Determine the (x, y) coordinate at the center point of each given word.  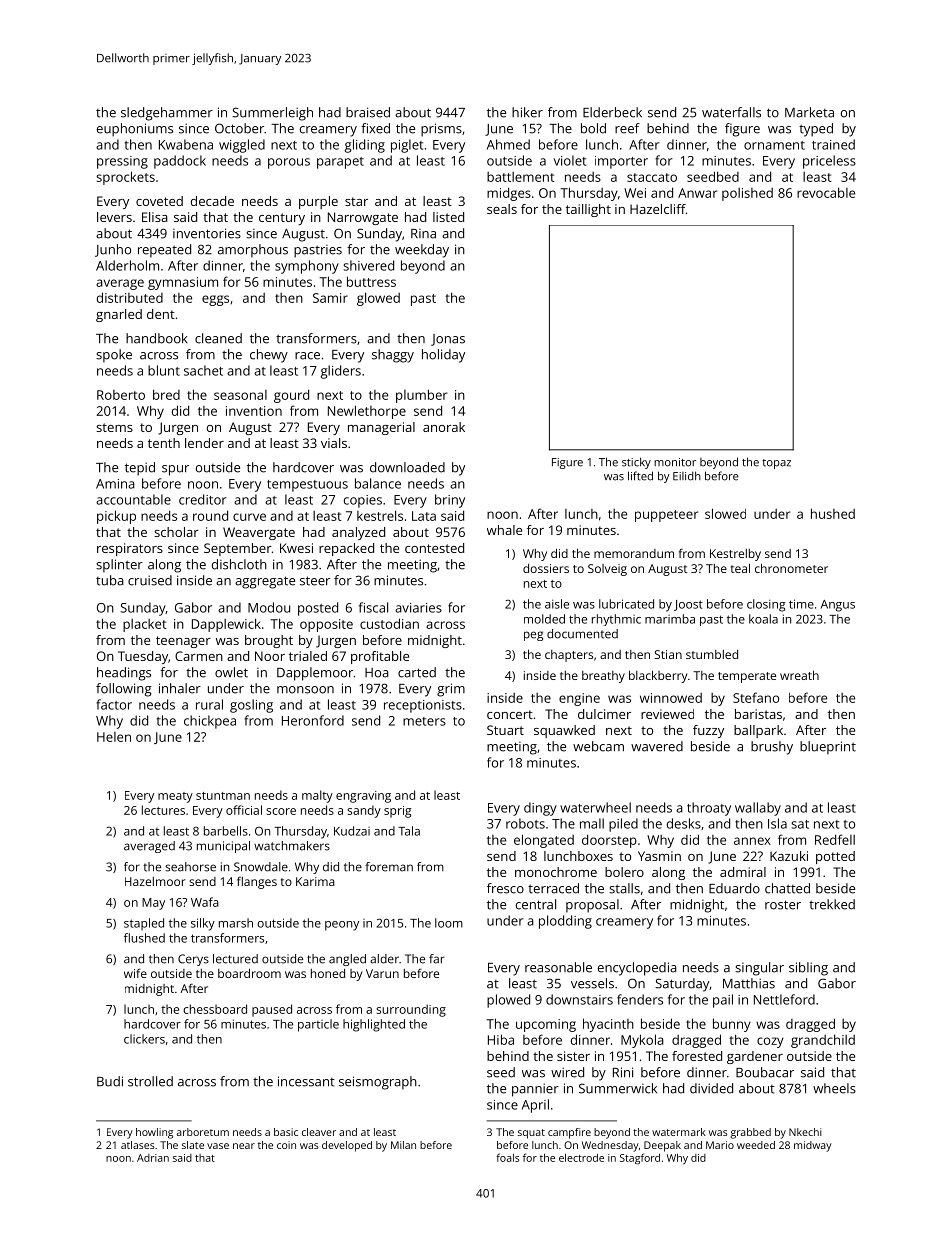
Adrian (153, 1158)
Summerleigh (272, 114)
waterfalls (731, 112)
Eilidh (687, 476)
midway (813, 1146)
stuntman (223, 796)
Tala (409, 831)
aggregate (265, 582)
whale (504, 530)
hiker (527, 112)
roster (783, 905)
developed (347, 1146)
